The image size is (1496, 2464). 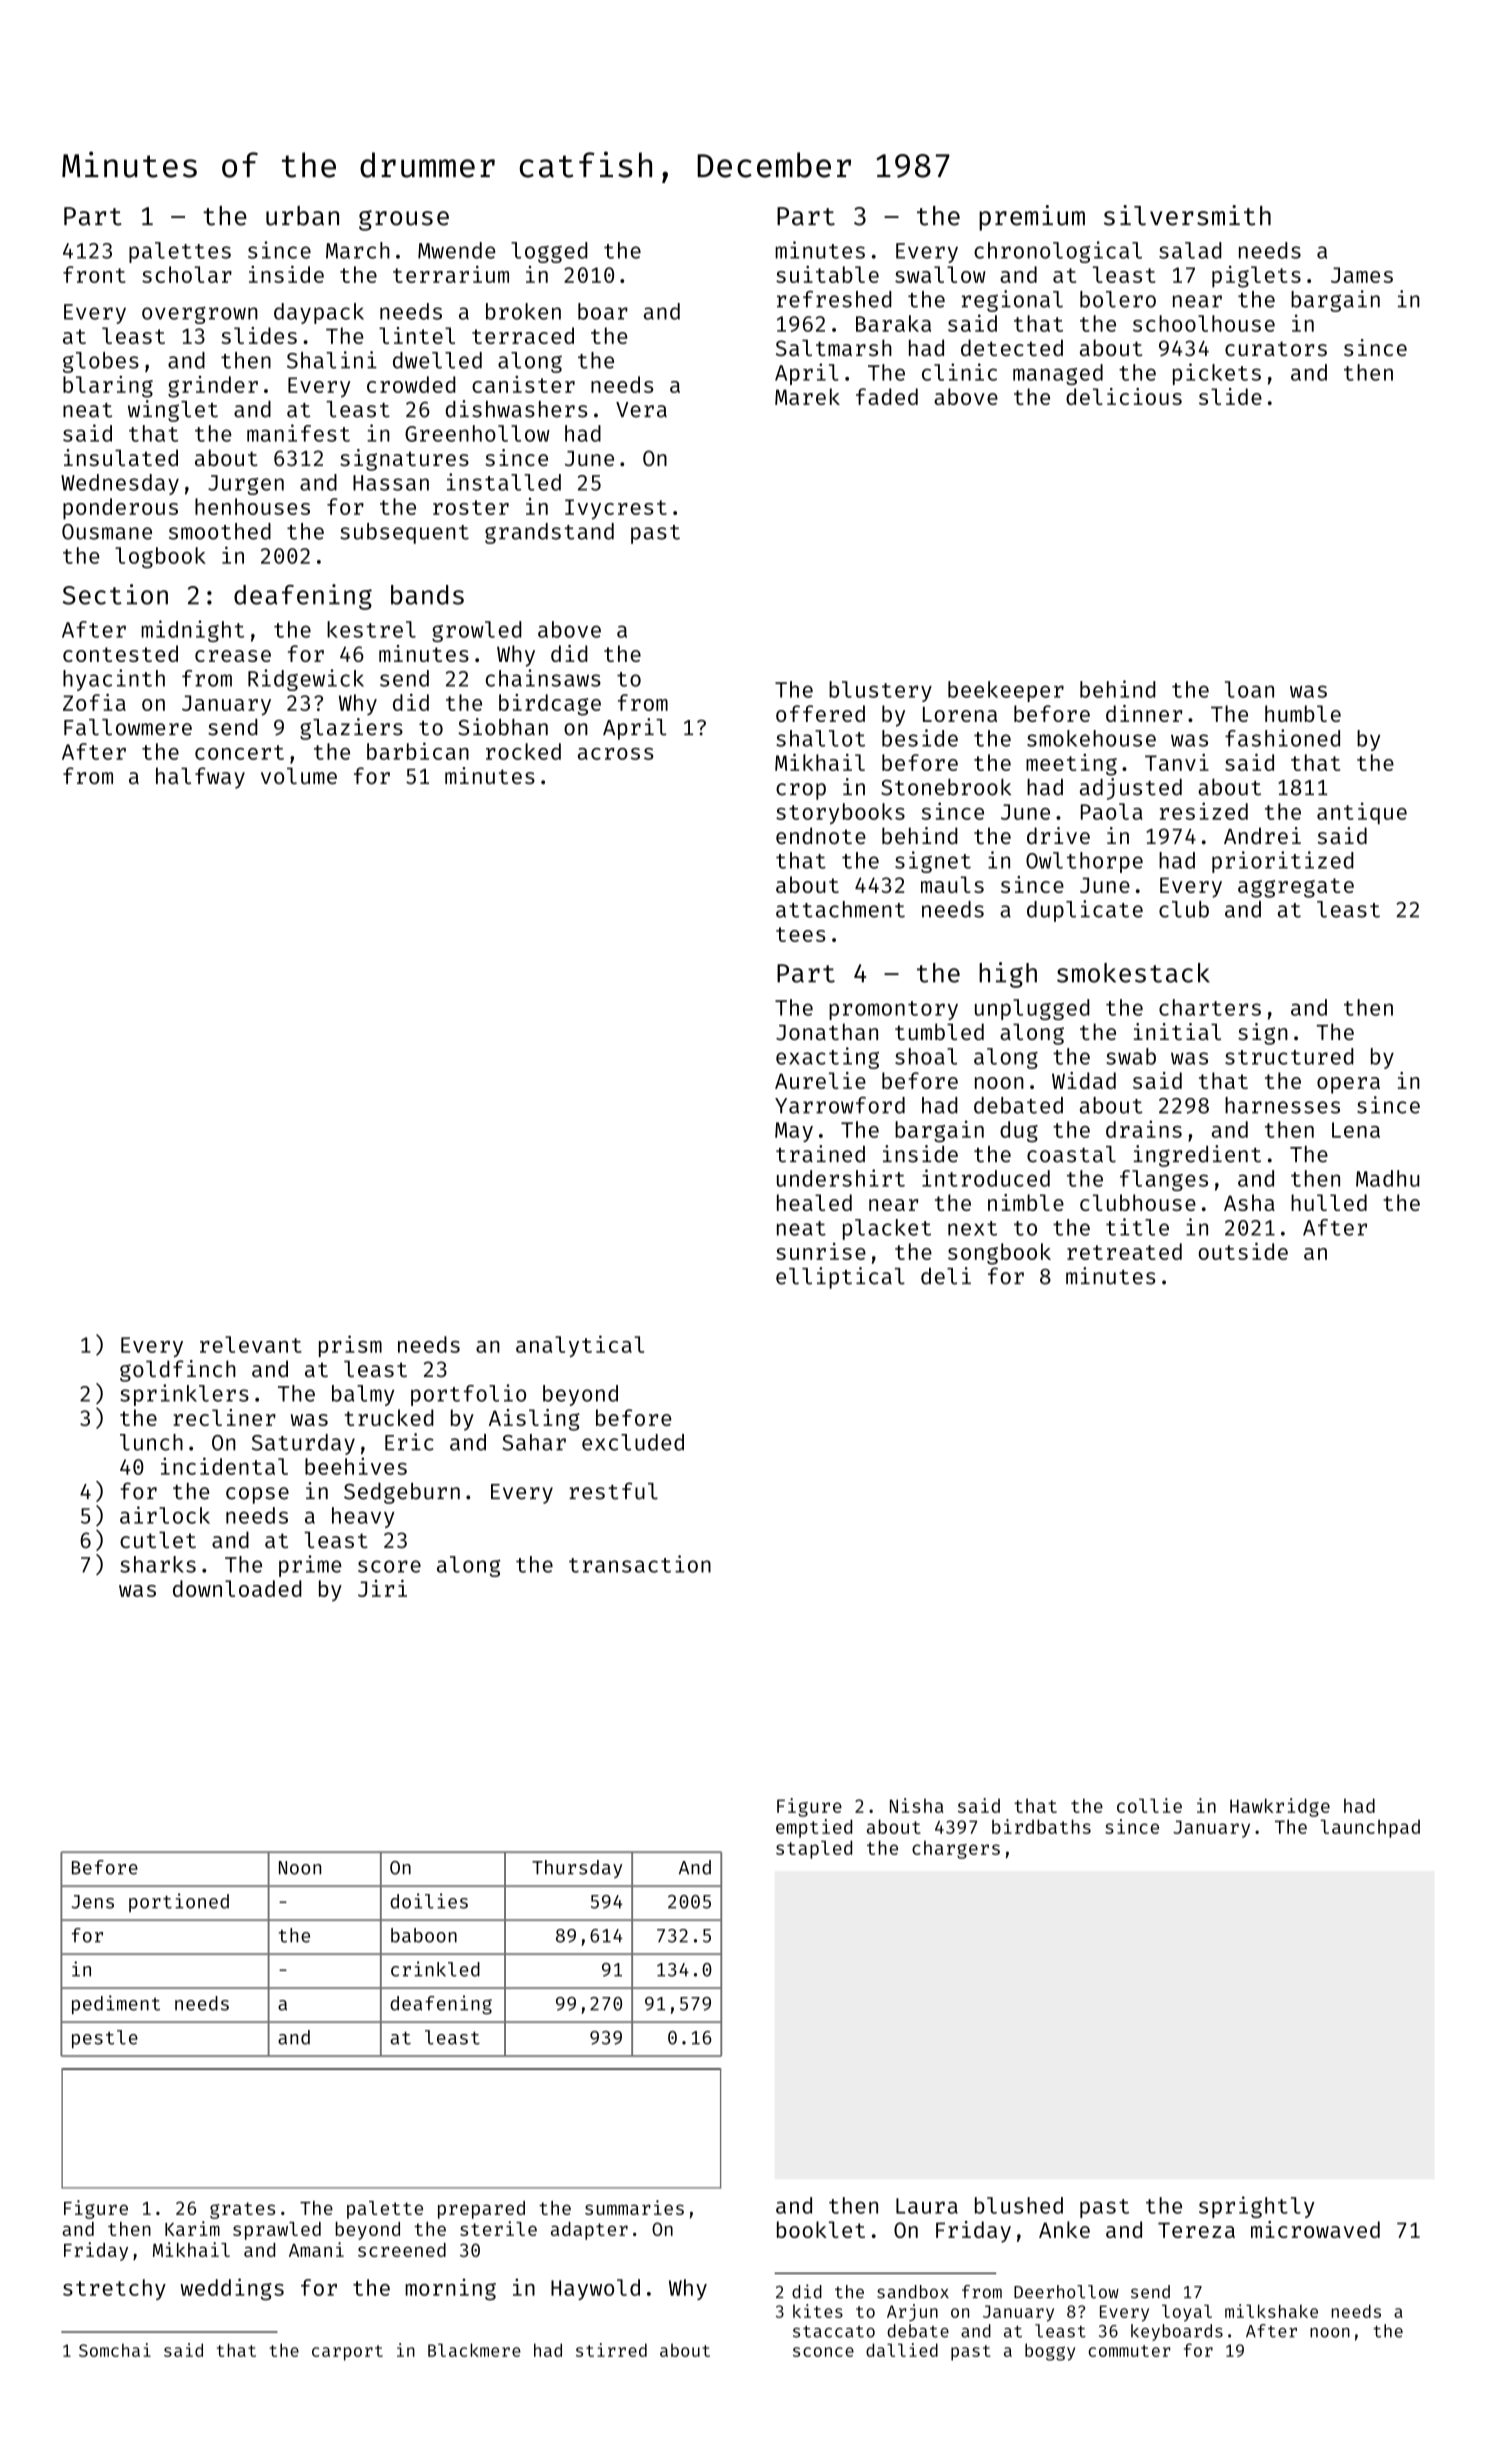 What do you see at coordinates (640, 1564) in the screenshot?
I see `transaction` at bounding box center [640, 1564].
